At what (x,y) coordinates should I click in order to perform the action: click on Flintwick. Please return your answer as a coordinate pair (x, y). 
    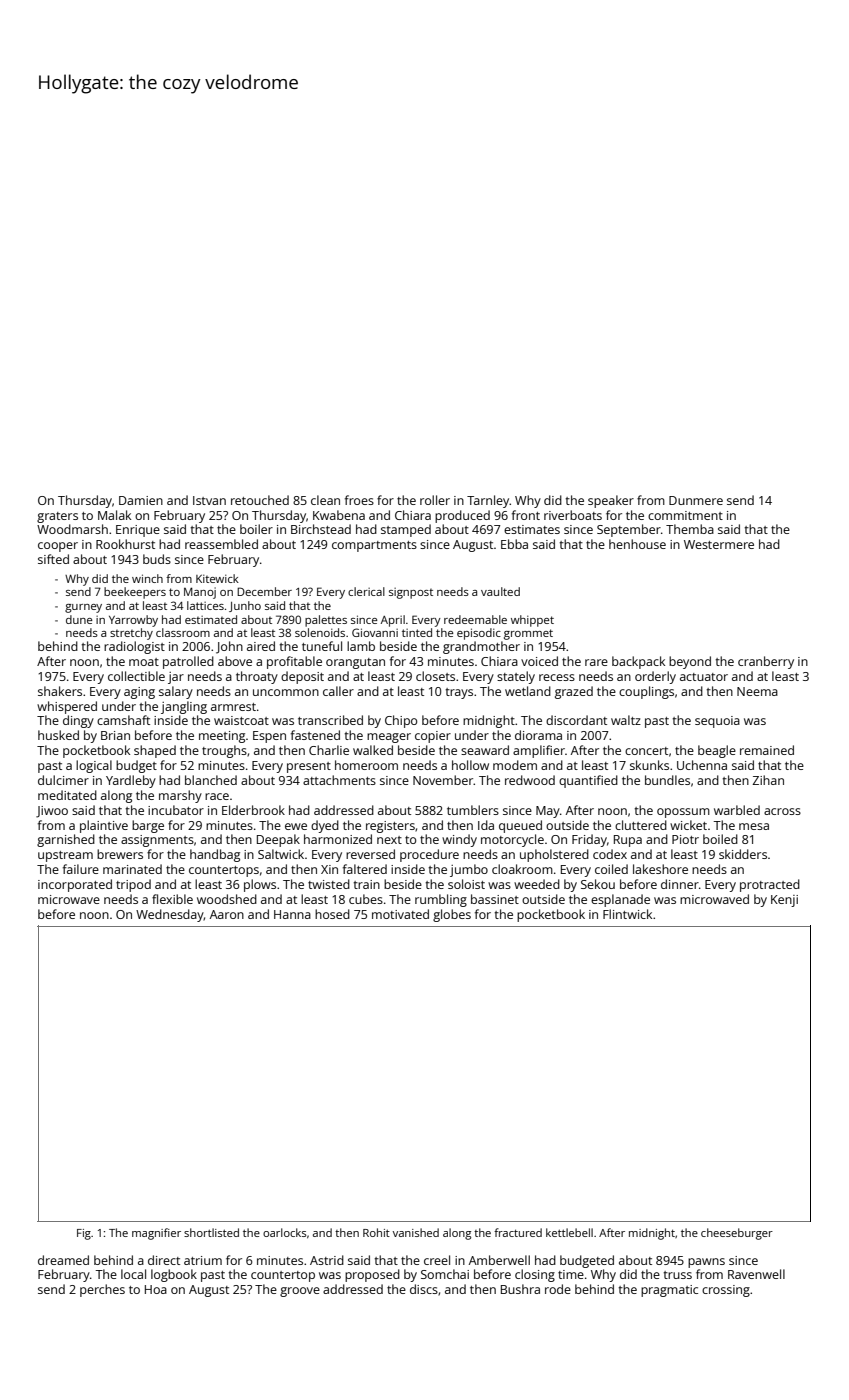
    Looking at the image, I should click on (627, 914).
